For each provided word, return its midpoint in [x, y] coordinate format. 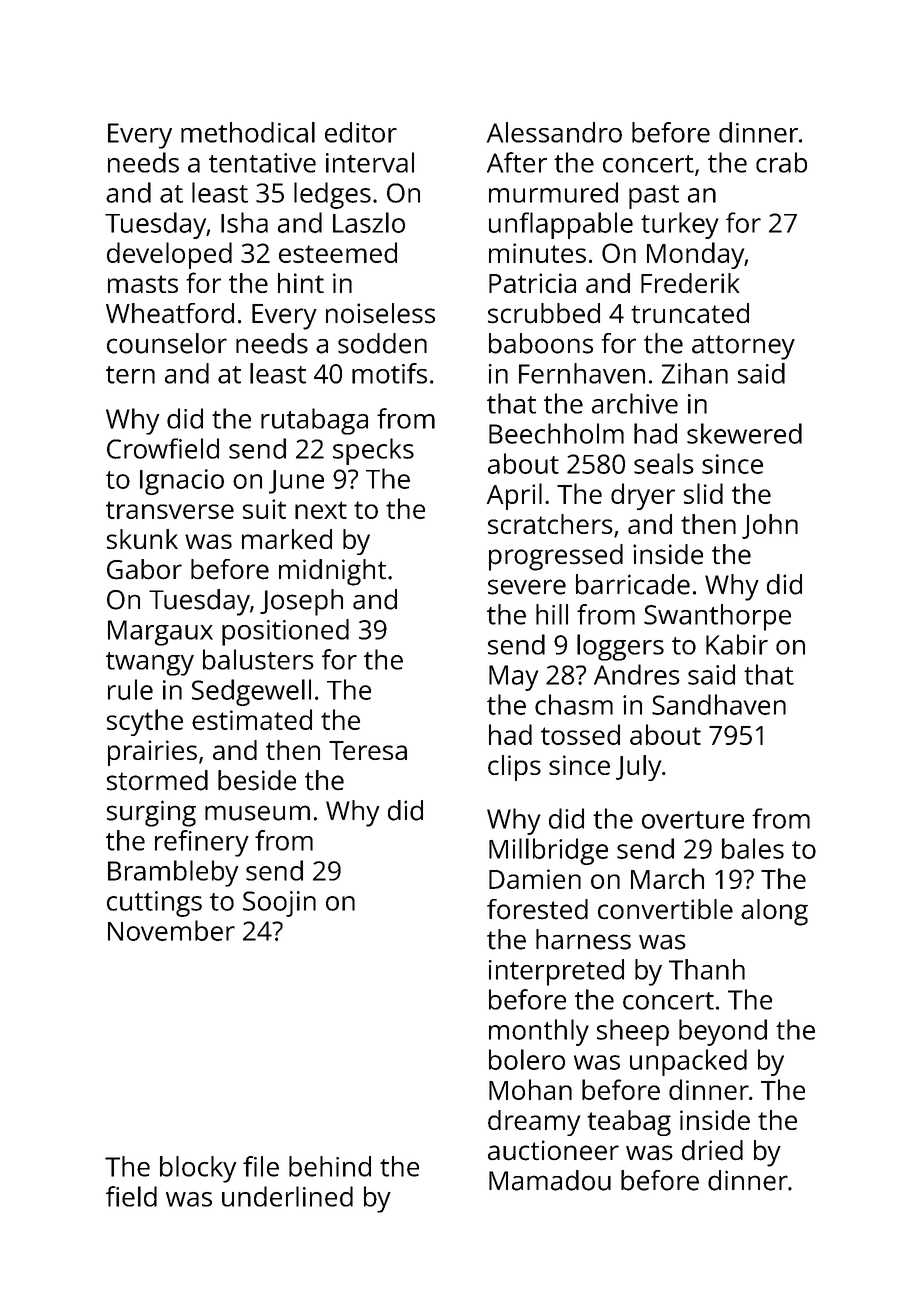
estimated [252, 719]
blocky [198, 1169]
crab [781, 162]
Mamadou [550, 1180]
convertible [665, 909]
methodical [248, 132]
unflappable [561, 225]
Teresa [368, 750]
